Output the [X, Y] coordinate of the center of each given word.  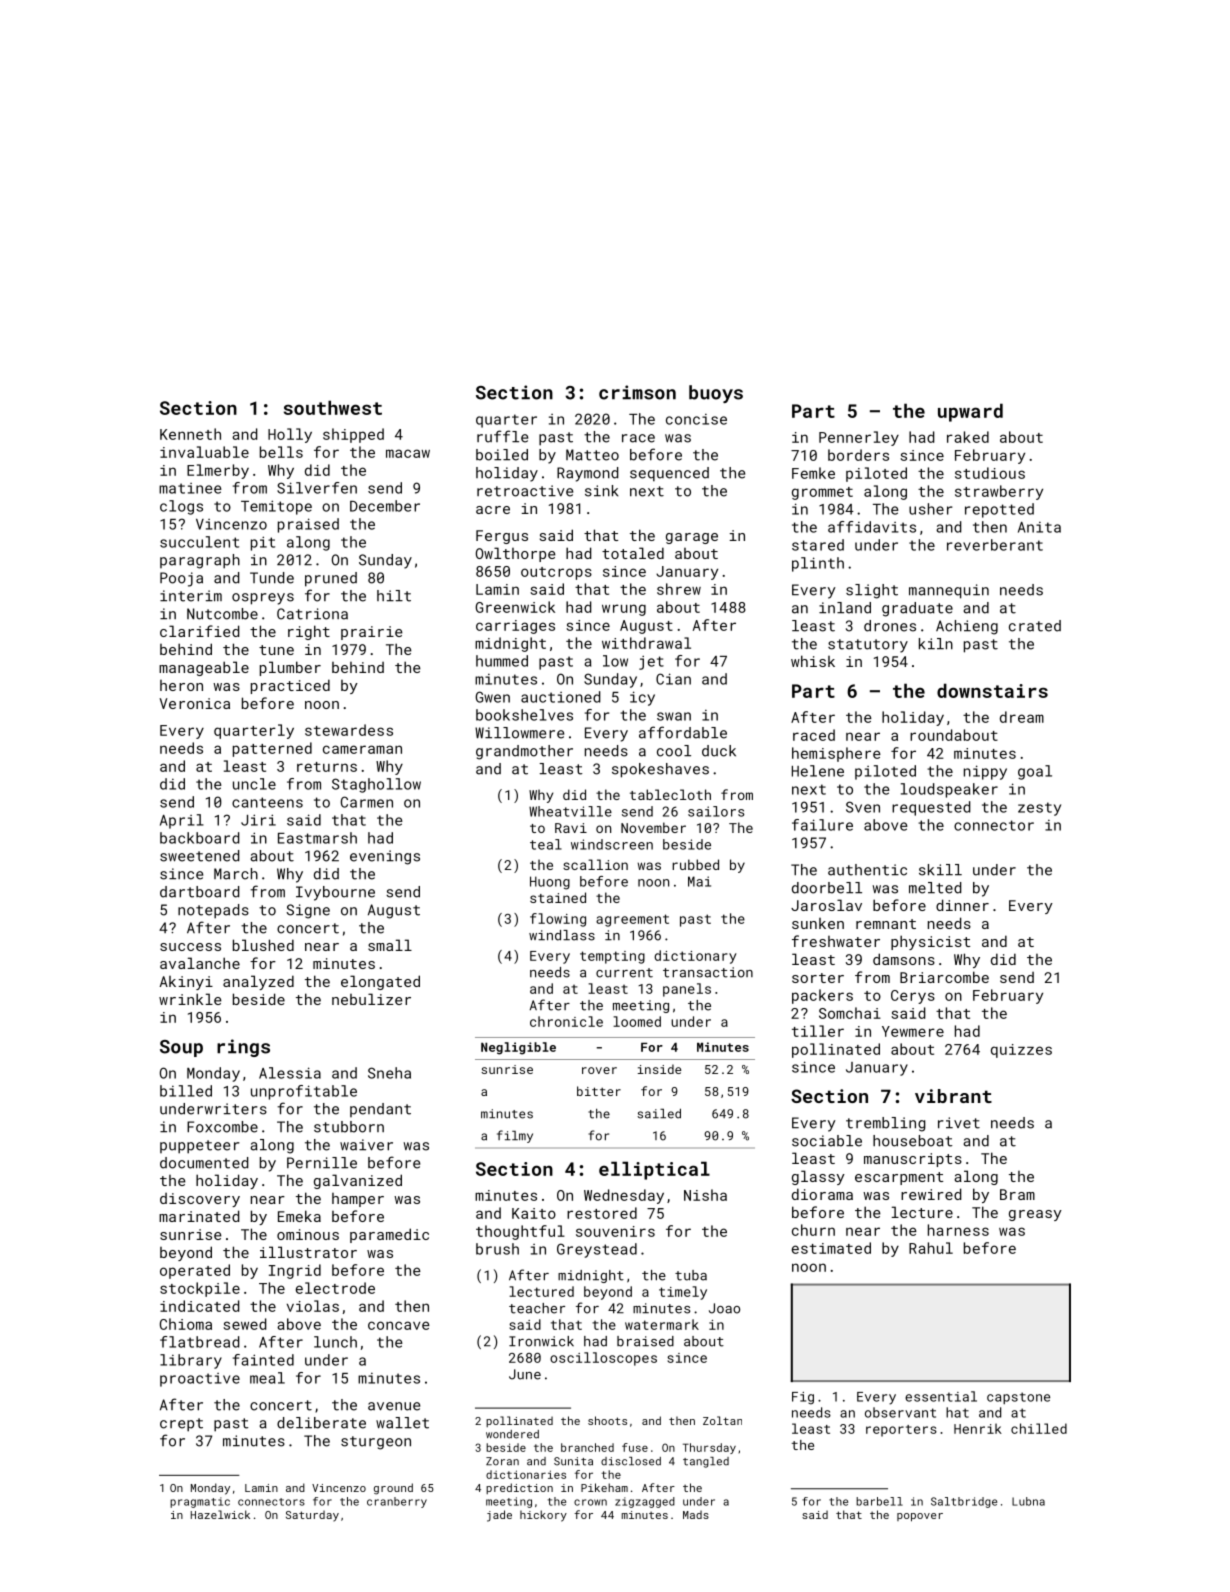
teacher [537, 1308]
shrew [679, 589]
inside [659, 1069]
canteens [267, 802]
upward [970, 412]
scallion [595, 864]
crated [1035, 626]
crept [181, 1425]
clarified [199, 631]
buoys [716, 394]
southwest [333, 407]
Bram [1017, 1194]
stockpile [200, 1289]
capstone [1018, 1398]
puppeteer [200, 1147]
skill [940, 870]
